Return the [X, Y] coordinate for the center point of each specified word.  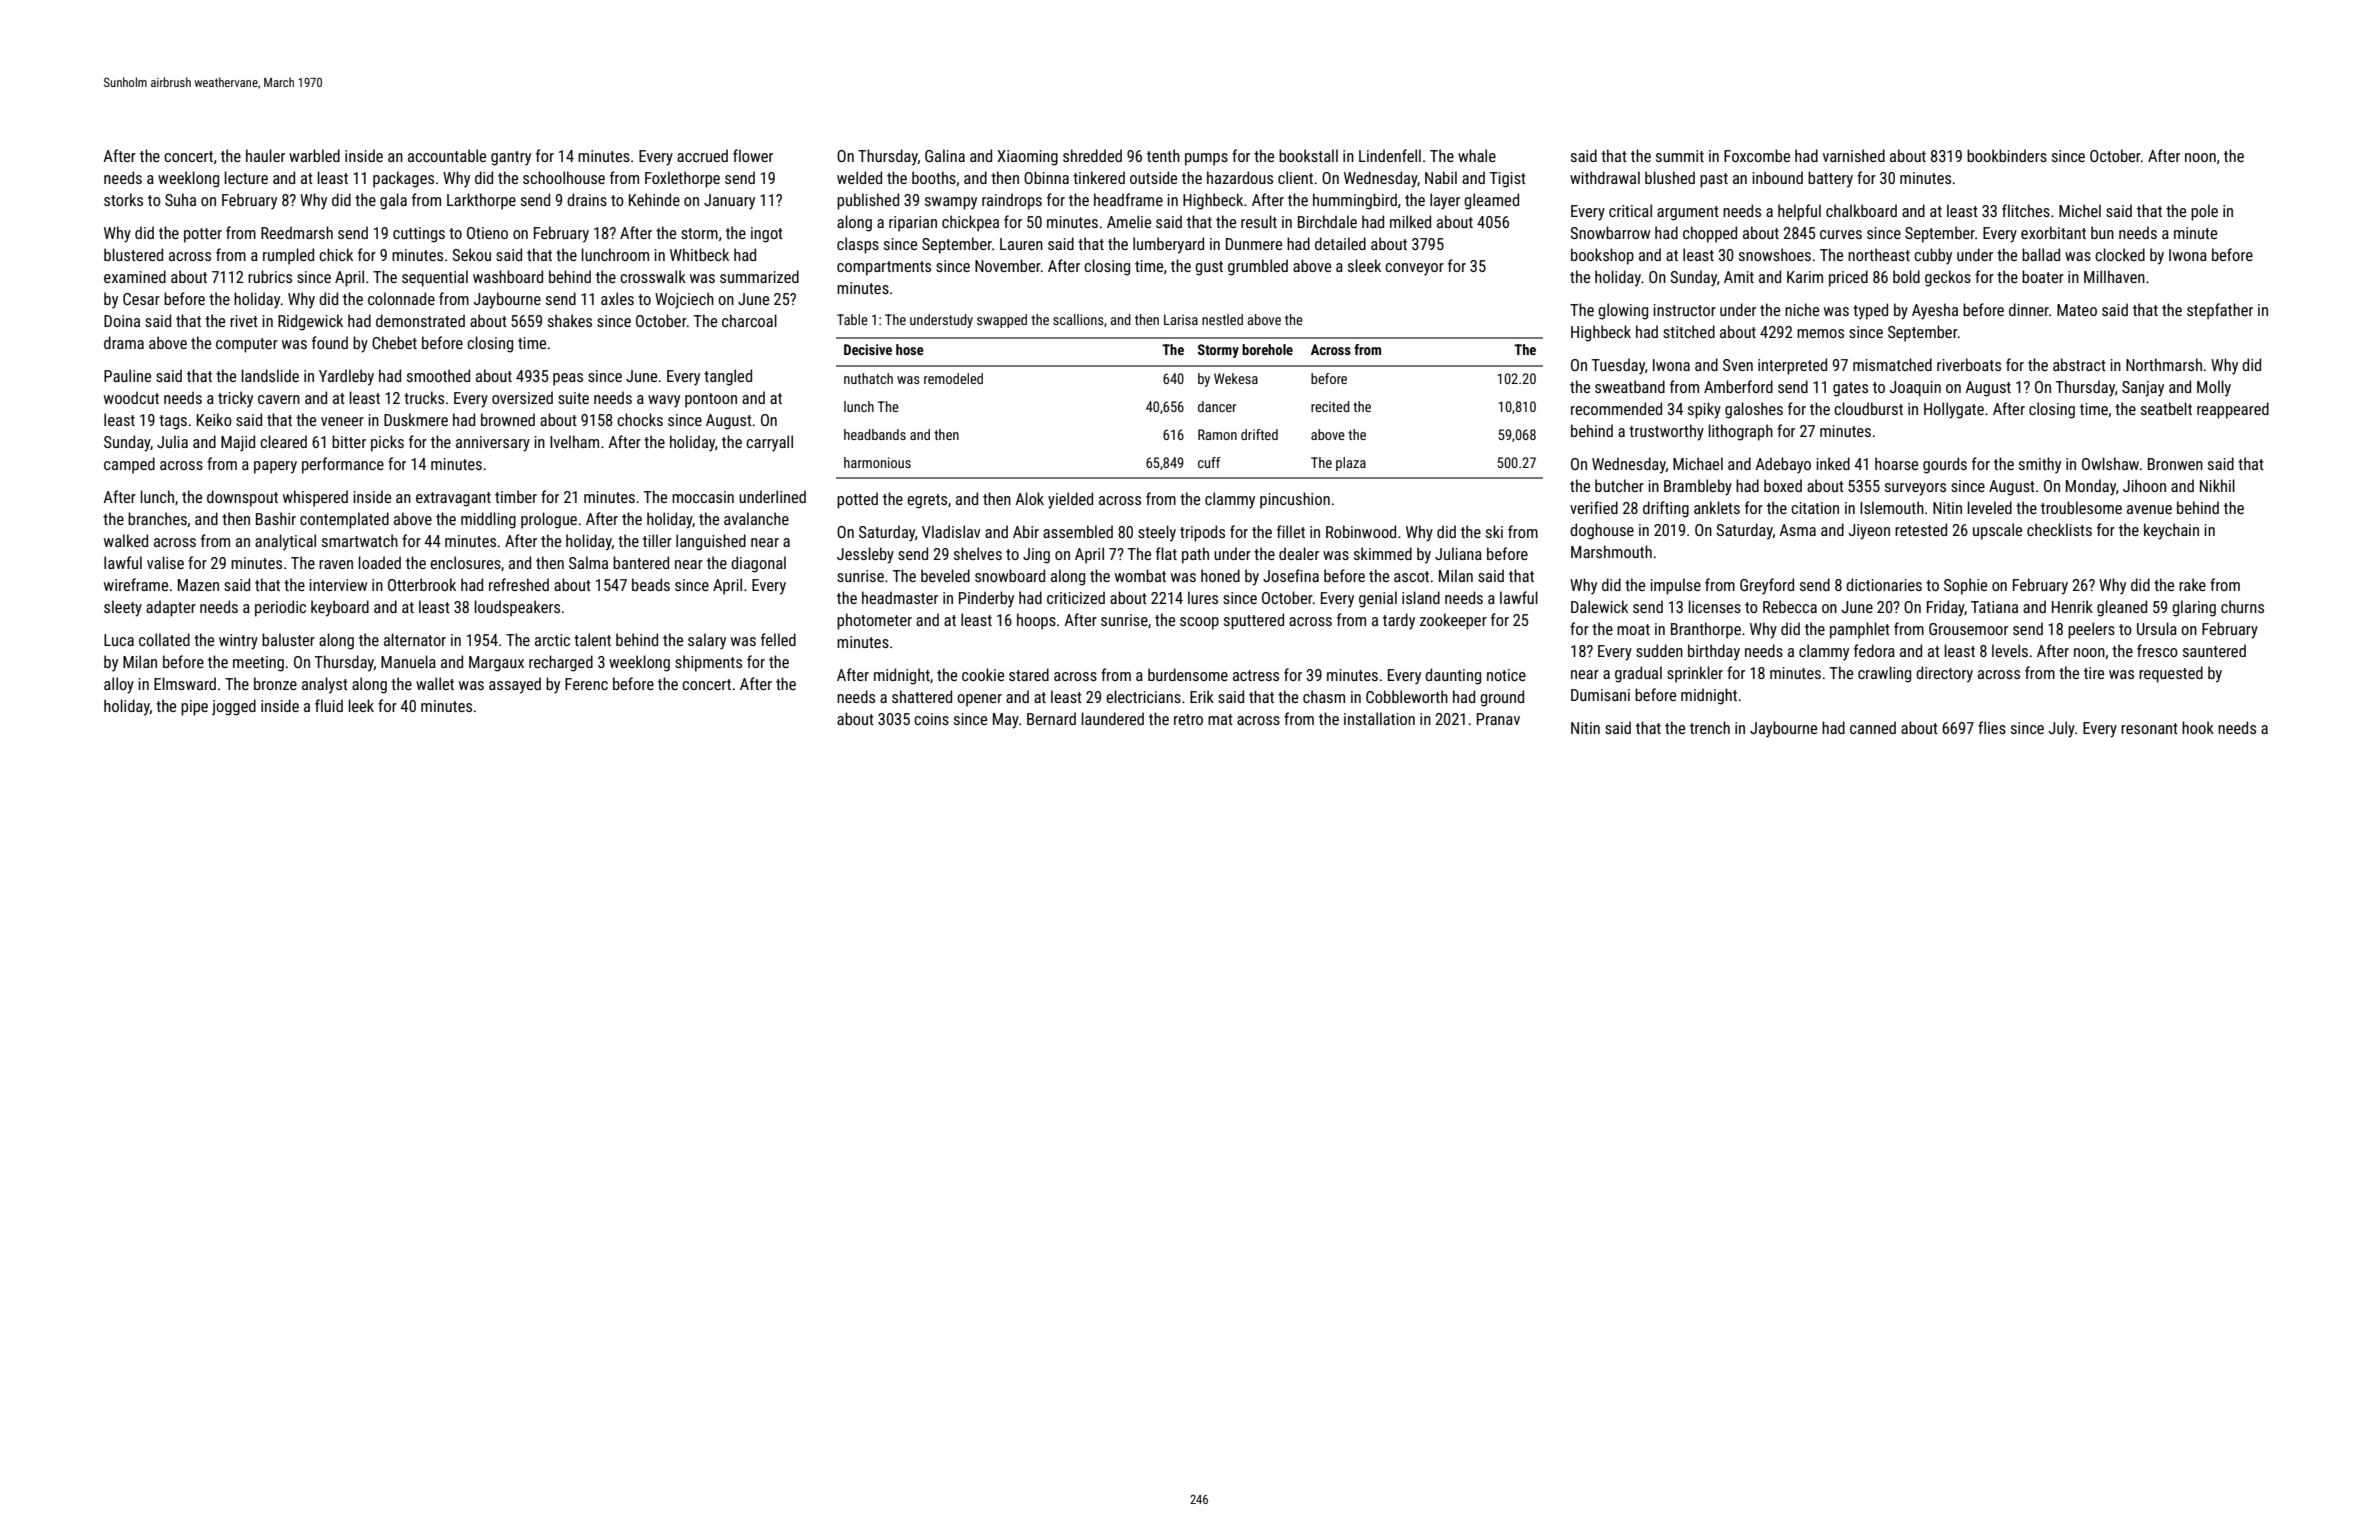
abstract [2079, 364]
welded [859, 177]
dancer [1217, 406]
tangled [728, 377]
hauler [265, 155]
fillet [1291, 531]
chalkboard [1861, 210]
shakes [570, 320]
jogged [234, 707]
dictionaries [1884, 584]
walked [126, 540]
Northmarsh [2164, 364]
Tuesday [1618, 366]
